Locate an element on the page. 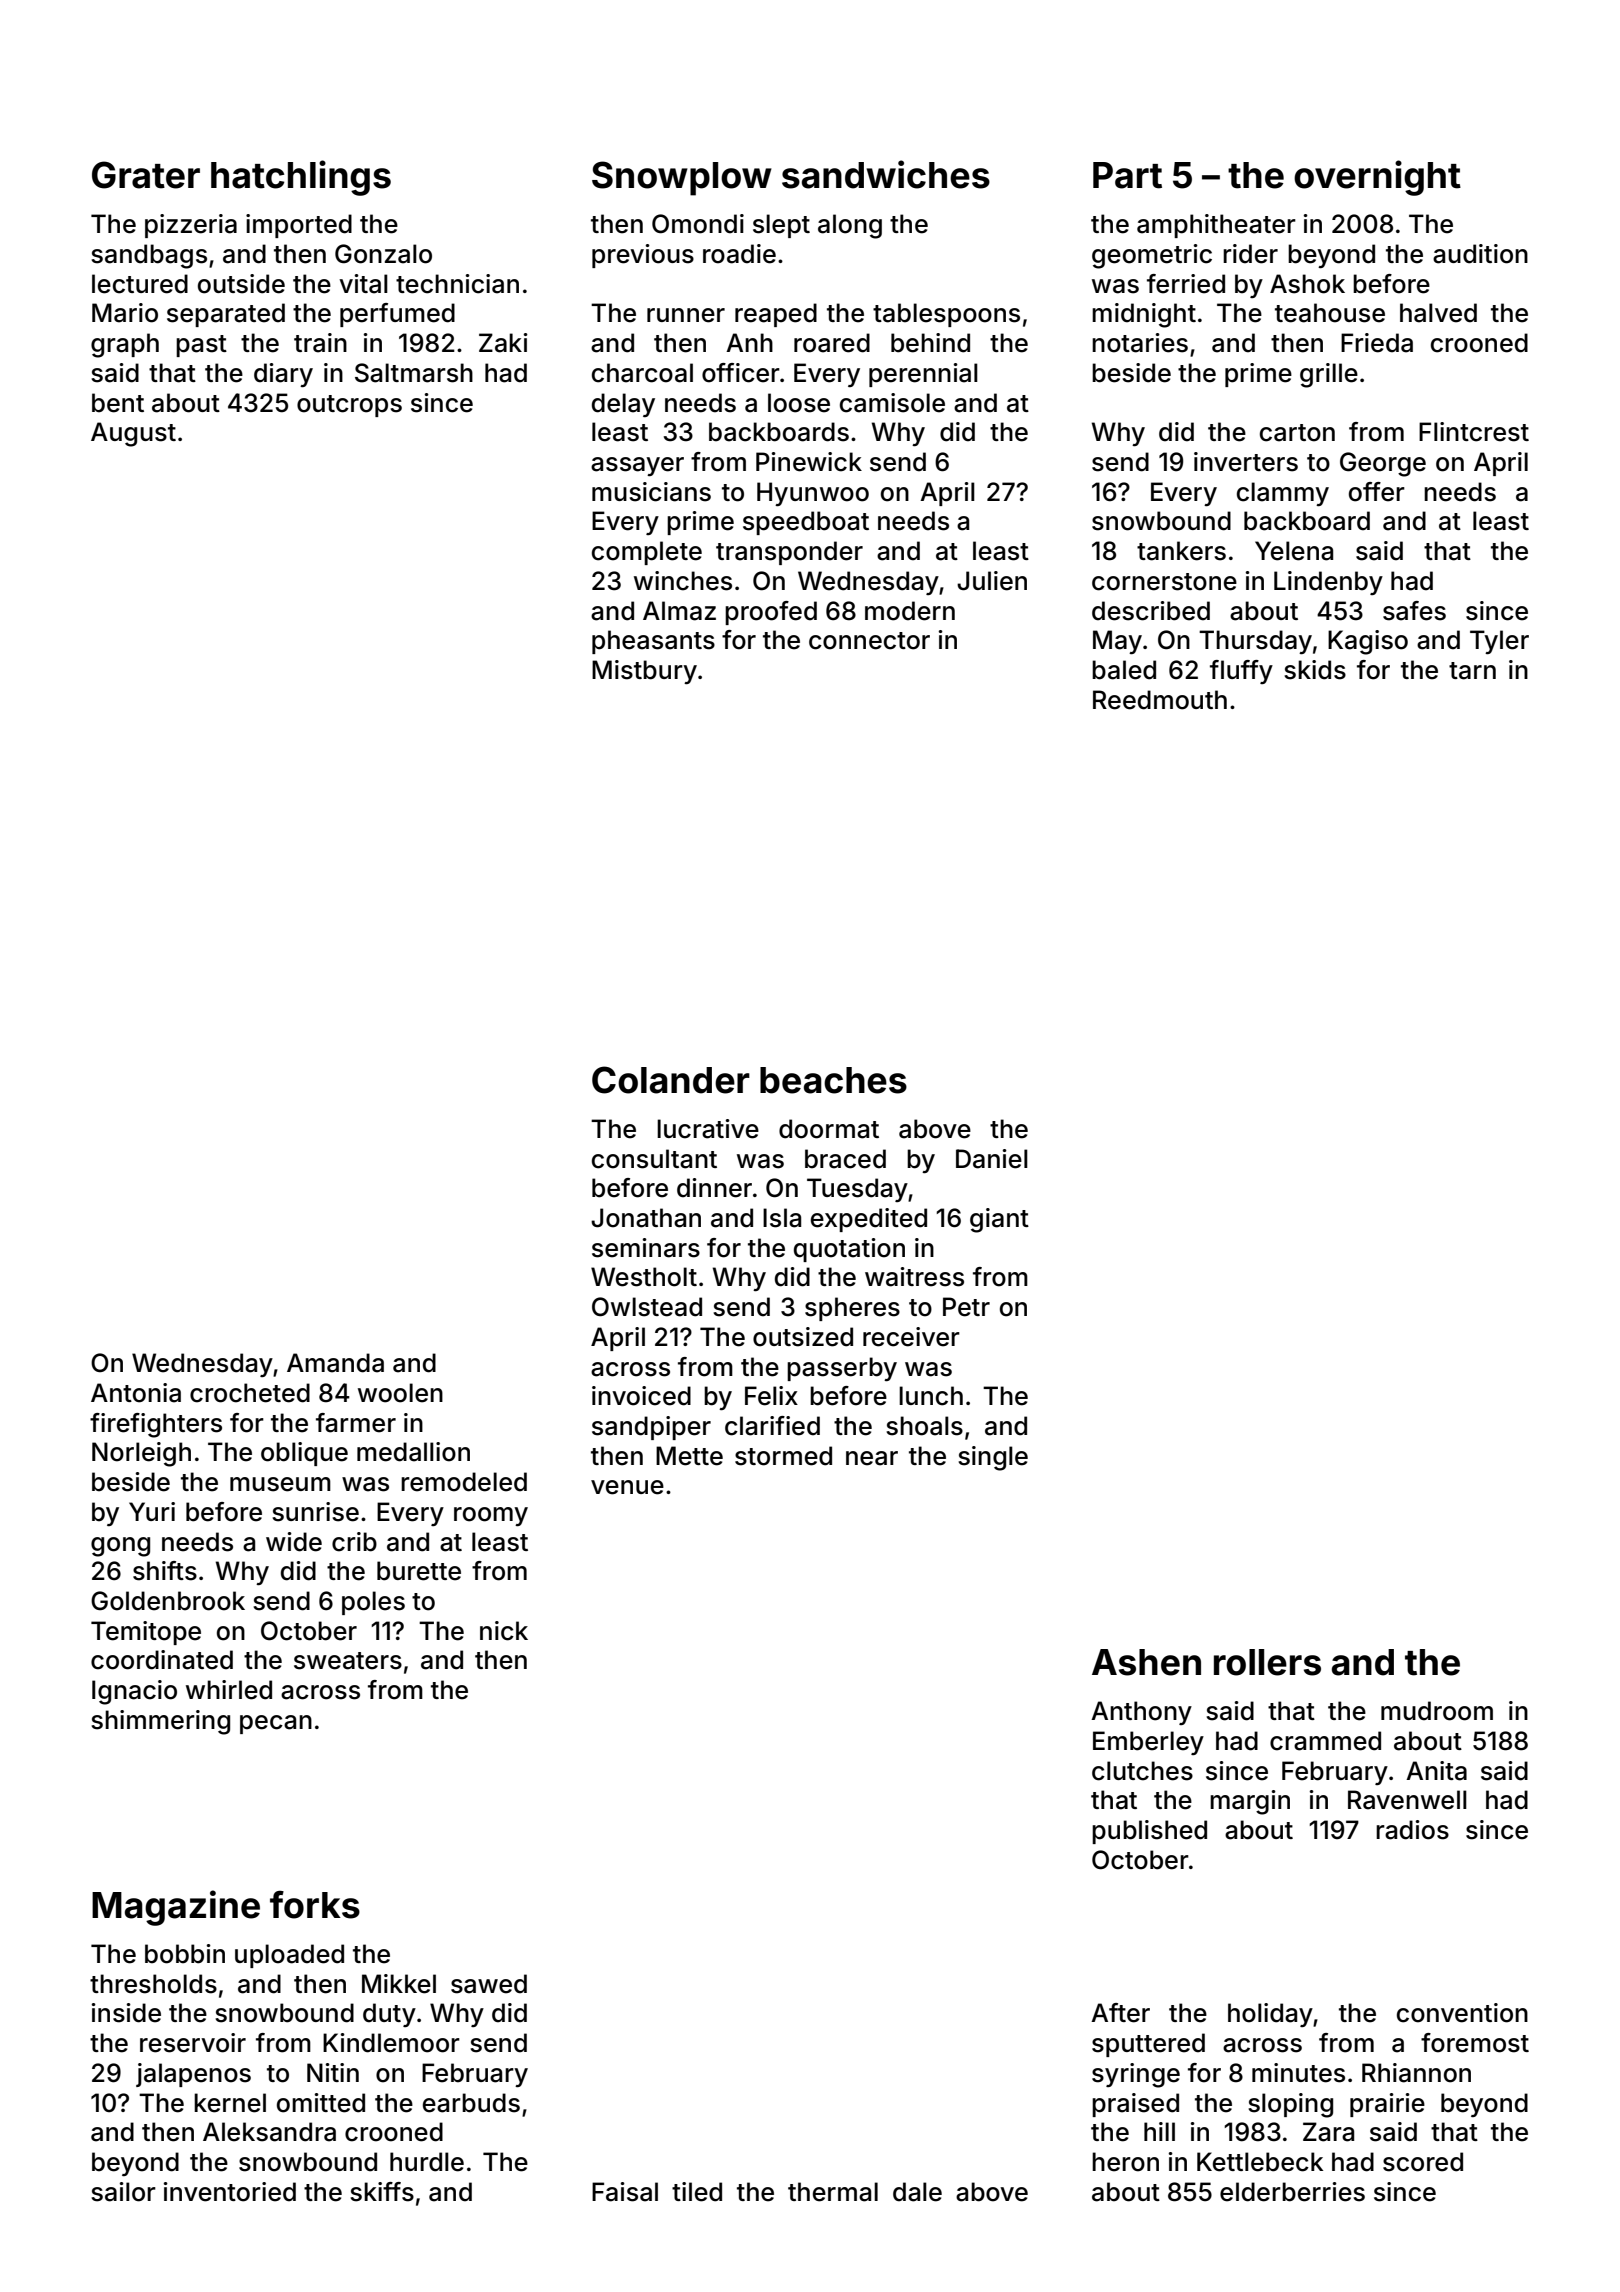 This page has height=2292, width=1620. Grater is located at coordinates (146, 175).
